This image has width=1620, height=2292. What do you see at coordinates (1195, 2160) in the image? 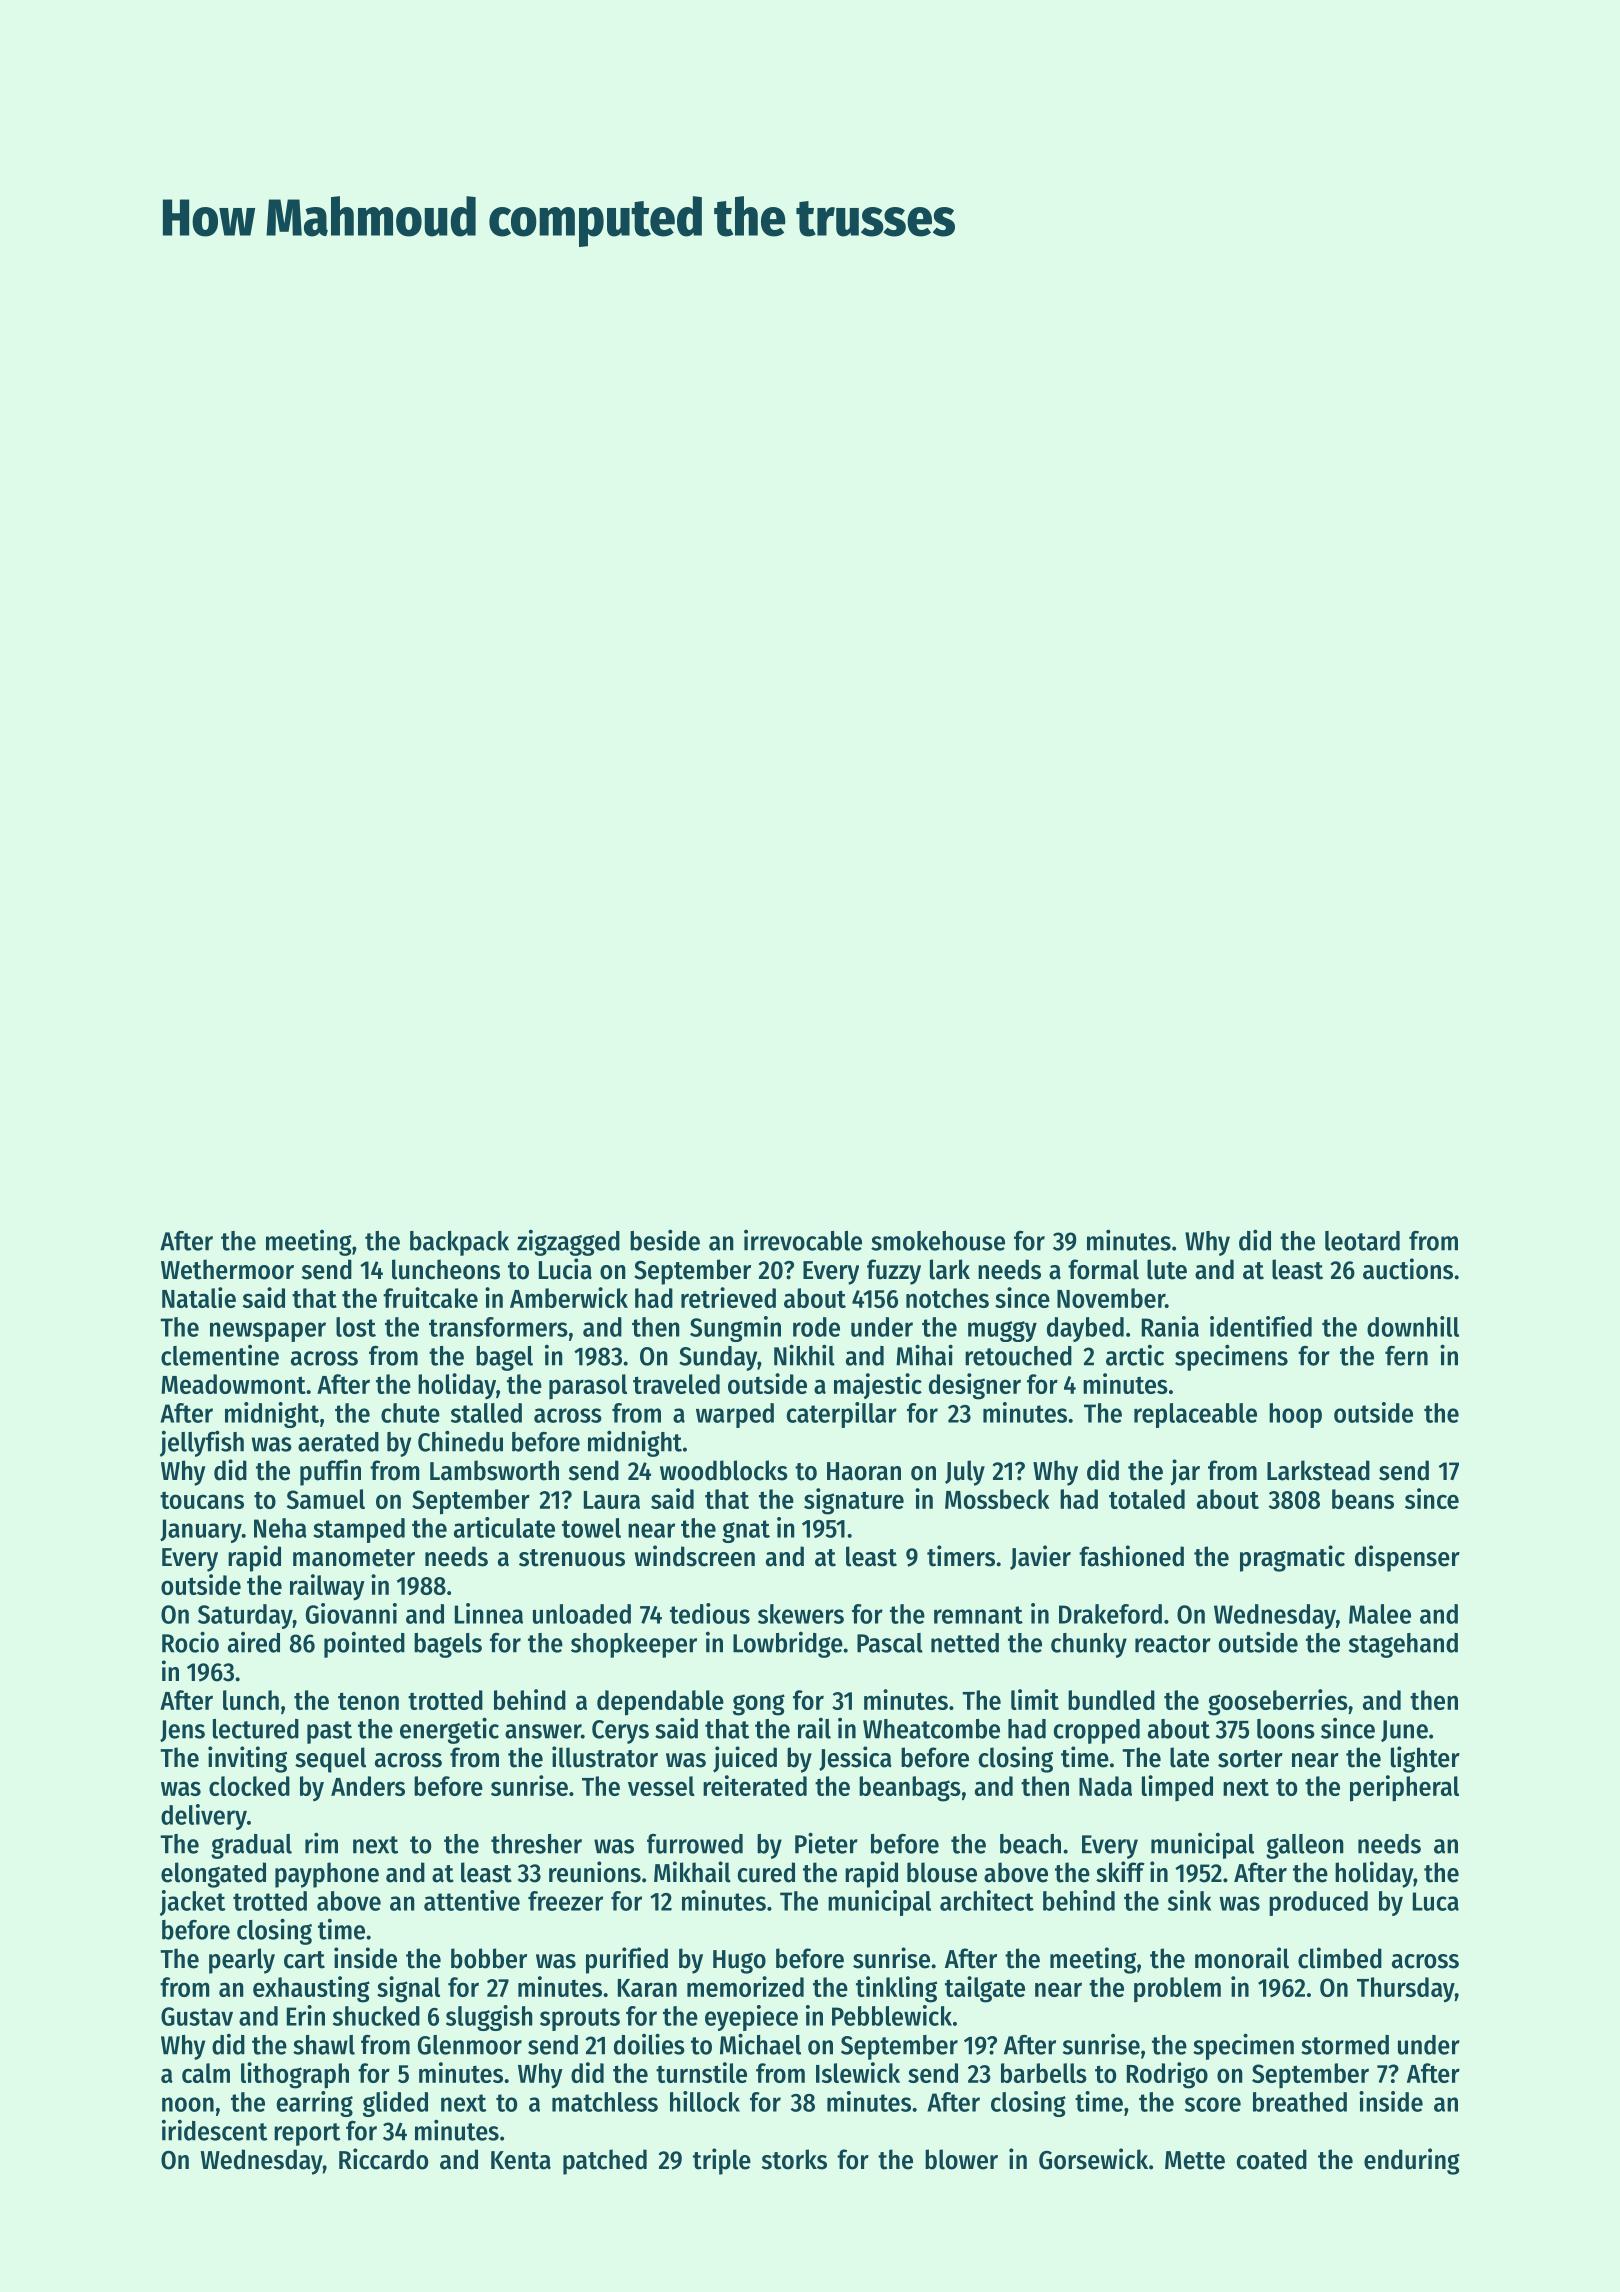
I see `Mette` at bounding box center [1195, 2160].
